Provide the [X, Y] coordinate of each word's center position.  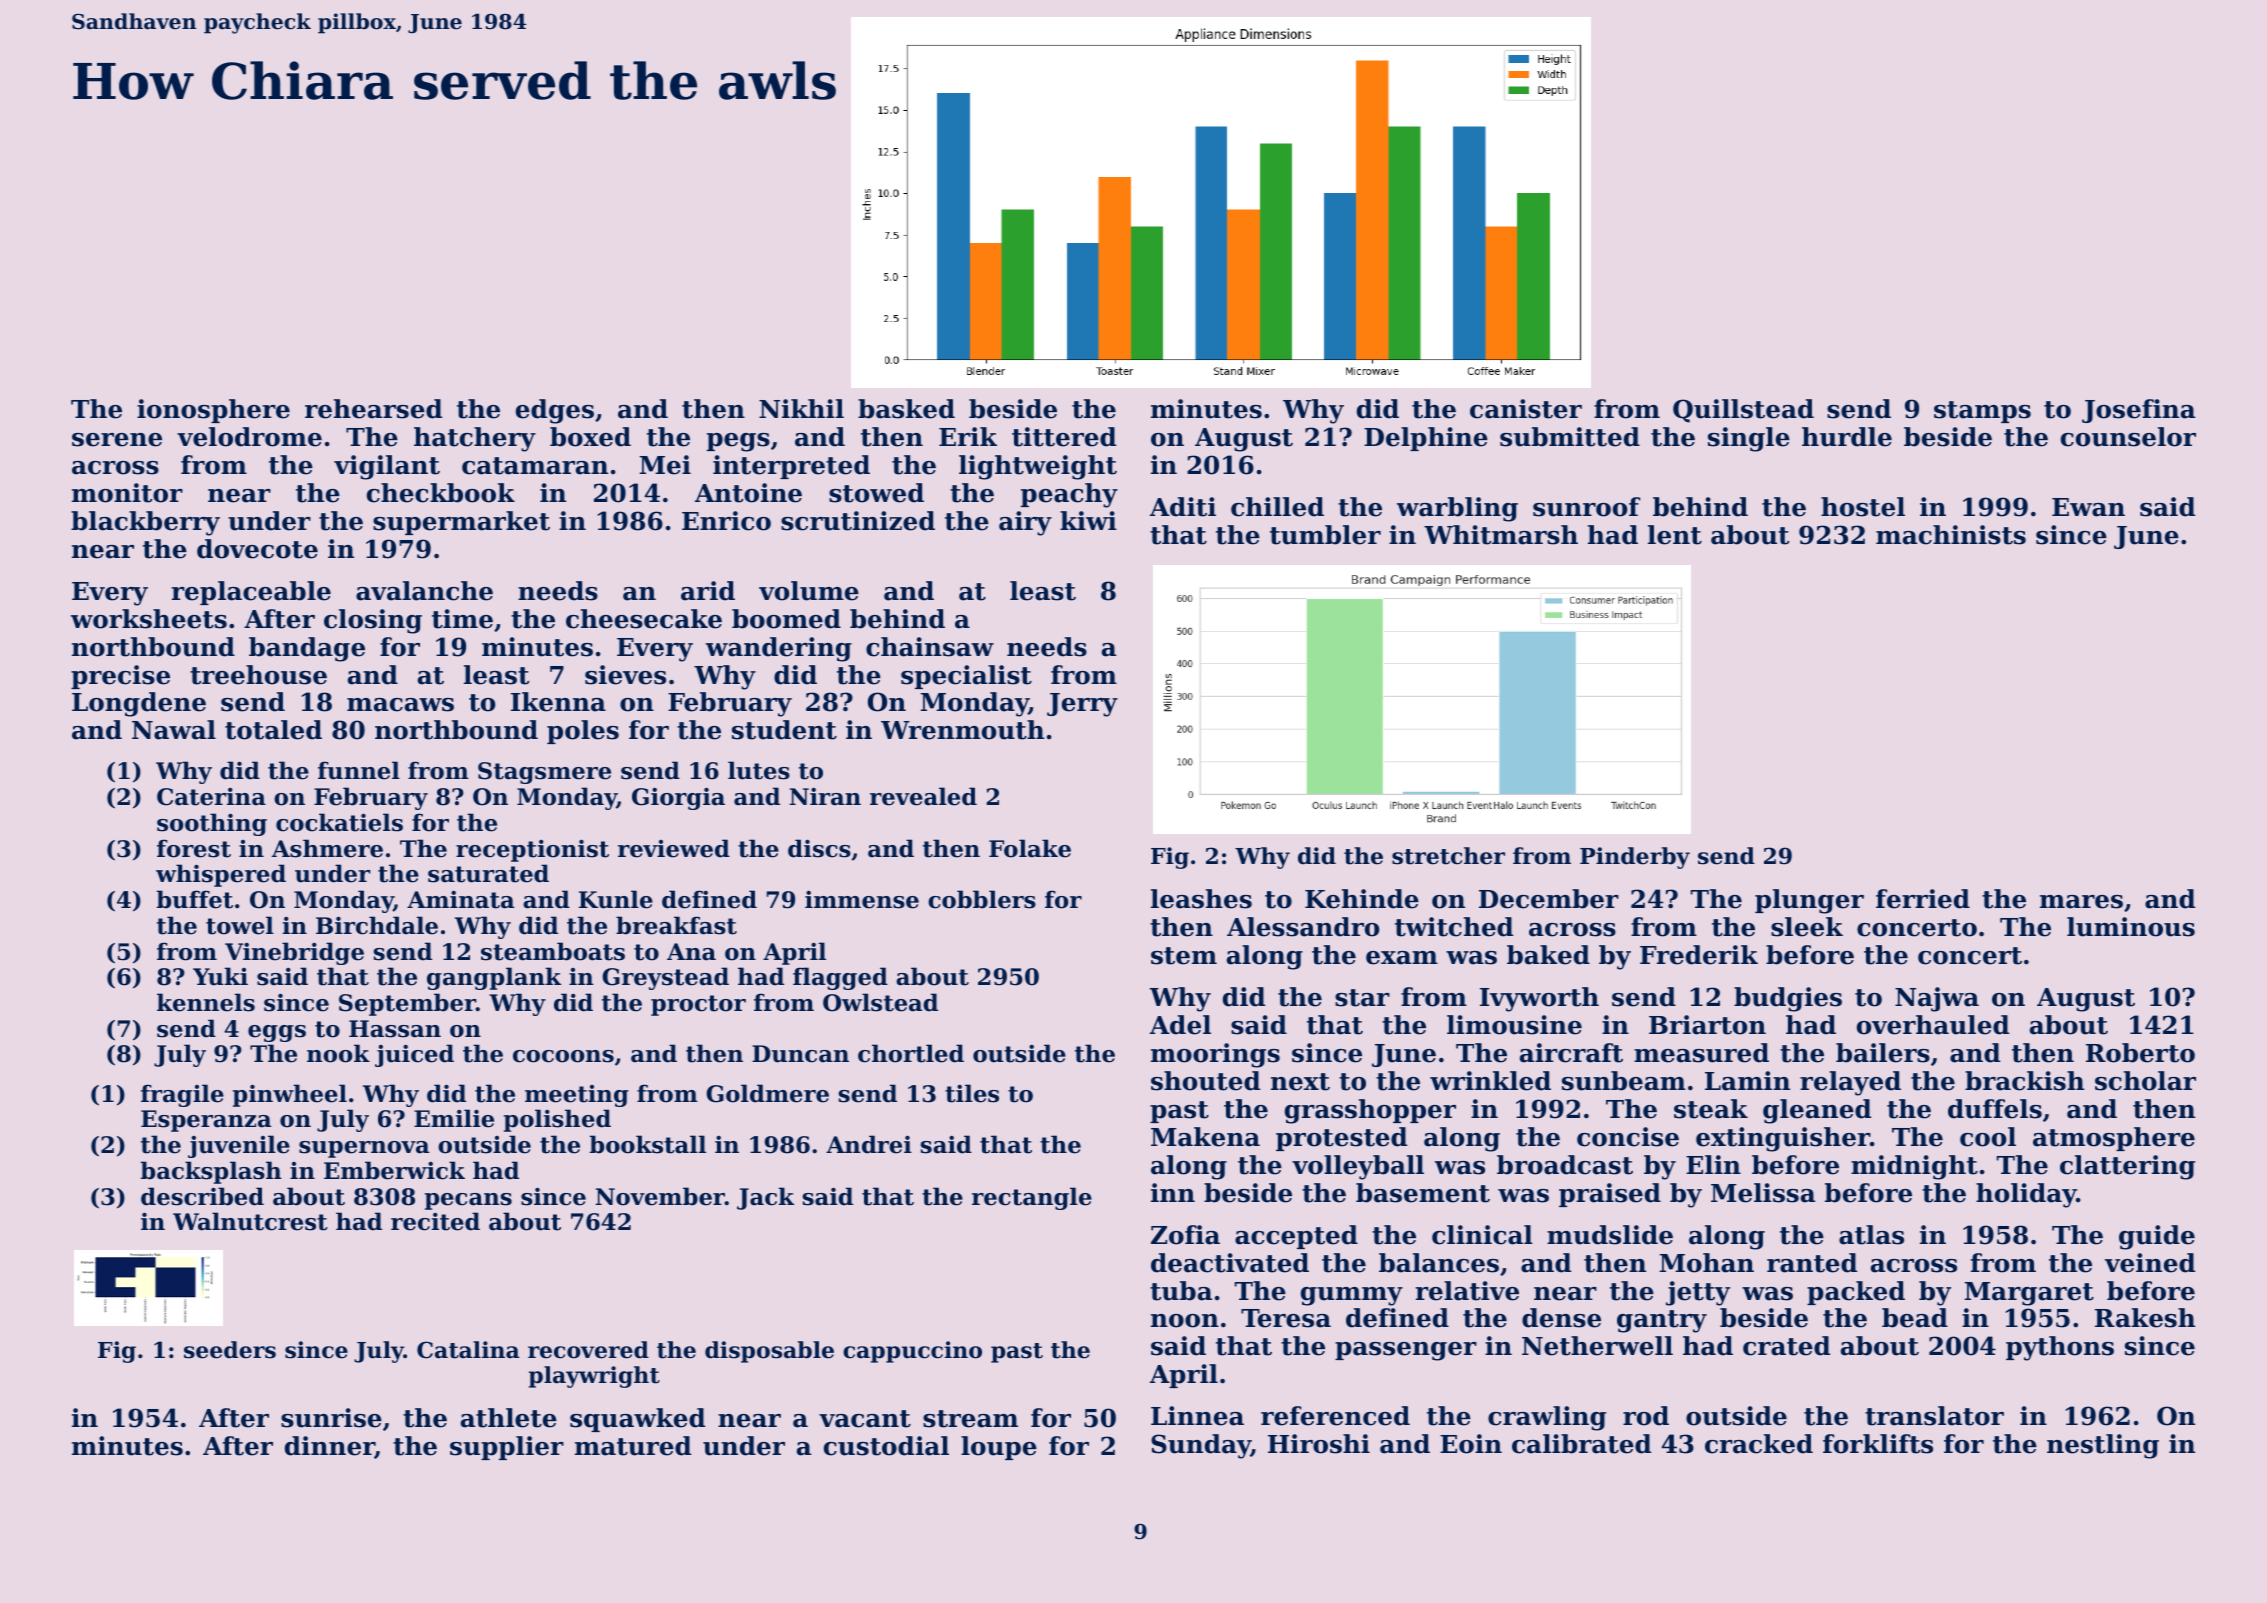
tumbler [1325, 535]
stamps [1982, 412]
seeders [230, 1350]
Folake [1030, 848]
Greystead [665, 978]
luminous [2131, 927]
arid [708, 591]
